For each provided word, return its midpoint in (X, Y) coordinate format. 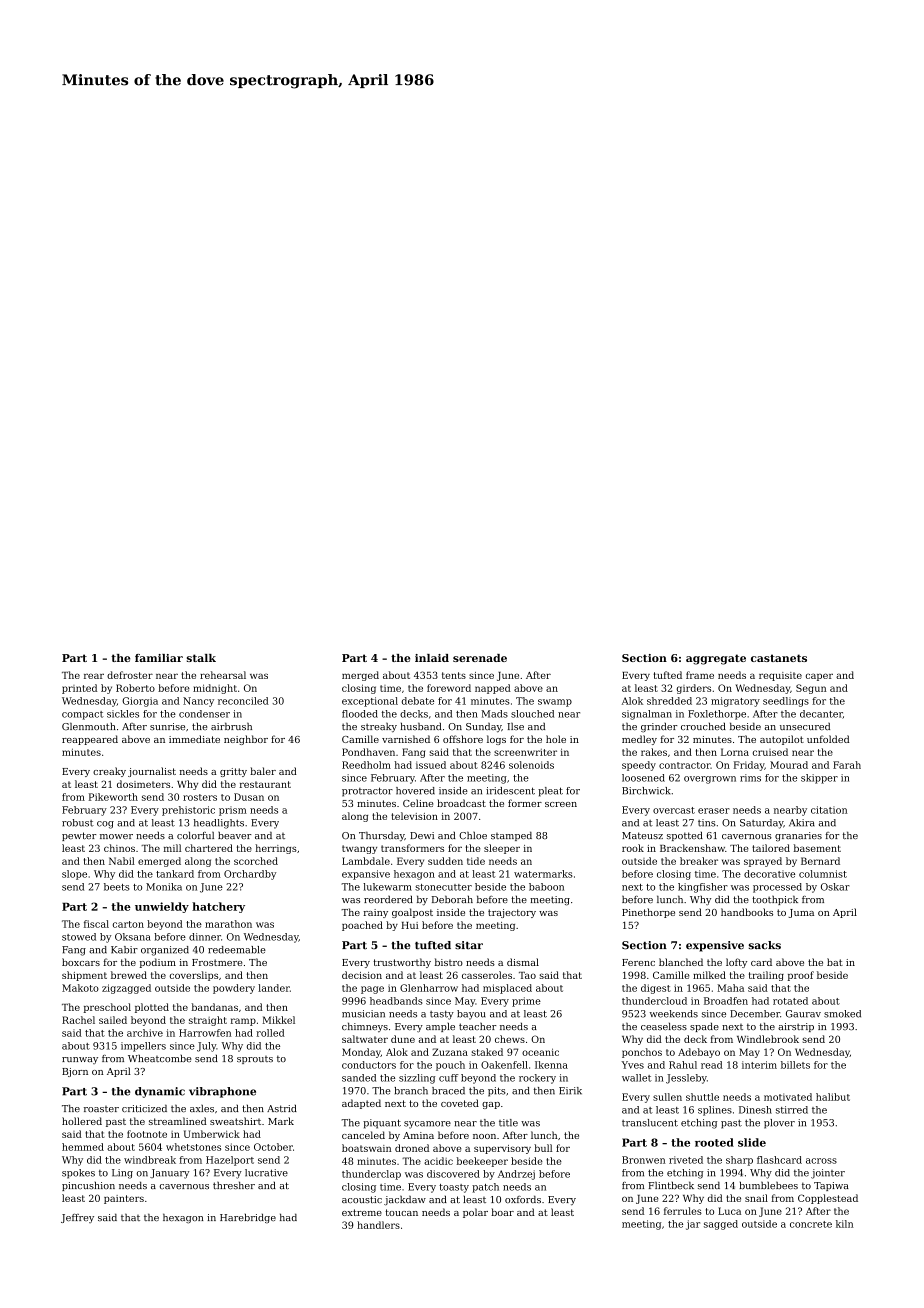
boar (502, 1212)
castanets (779, 658)
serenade (480, 658)
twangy (359, 849)
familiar (159, 658)
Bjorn (75, 1072)
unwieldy (162, 907)
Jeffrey (77, 1218)
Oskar (835, 887)
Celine (418, 803)
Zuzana (450, 1052)
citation (829, 810)
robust (78, 823)
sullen (667, 1097)
